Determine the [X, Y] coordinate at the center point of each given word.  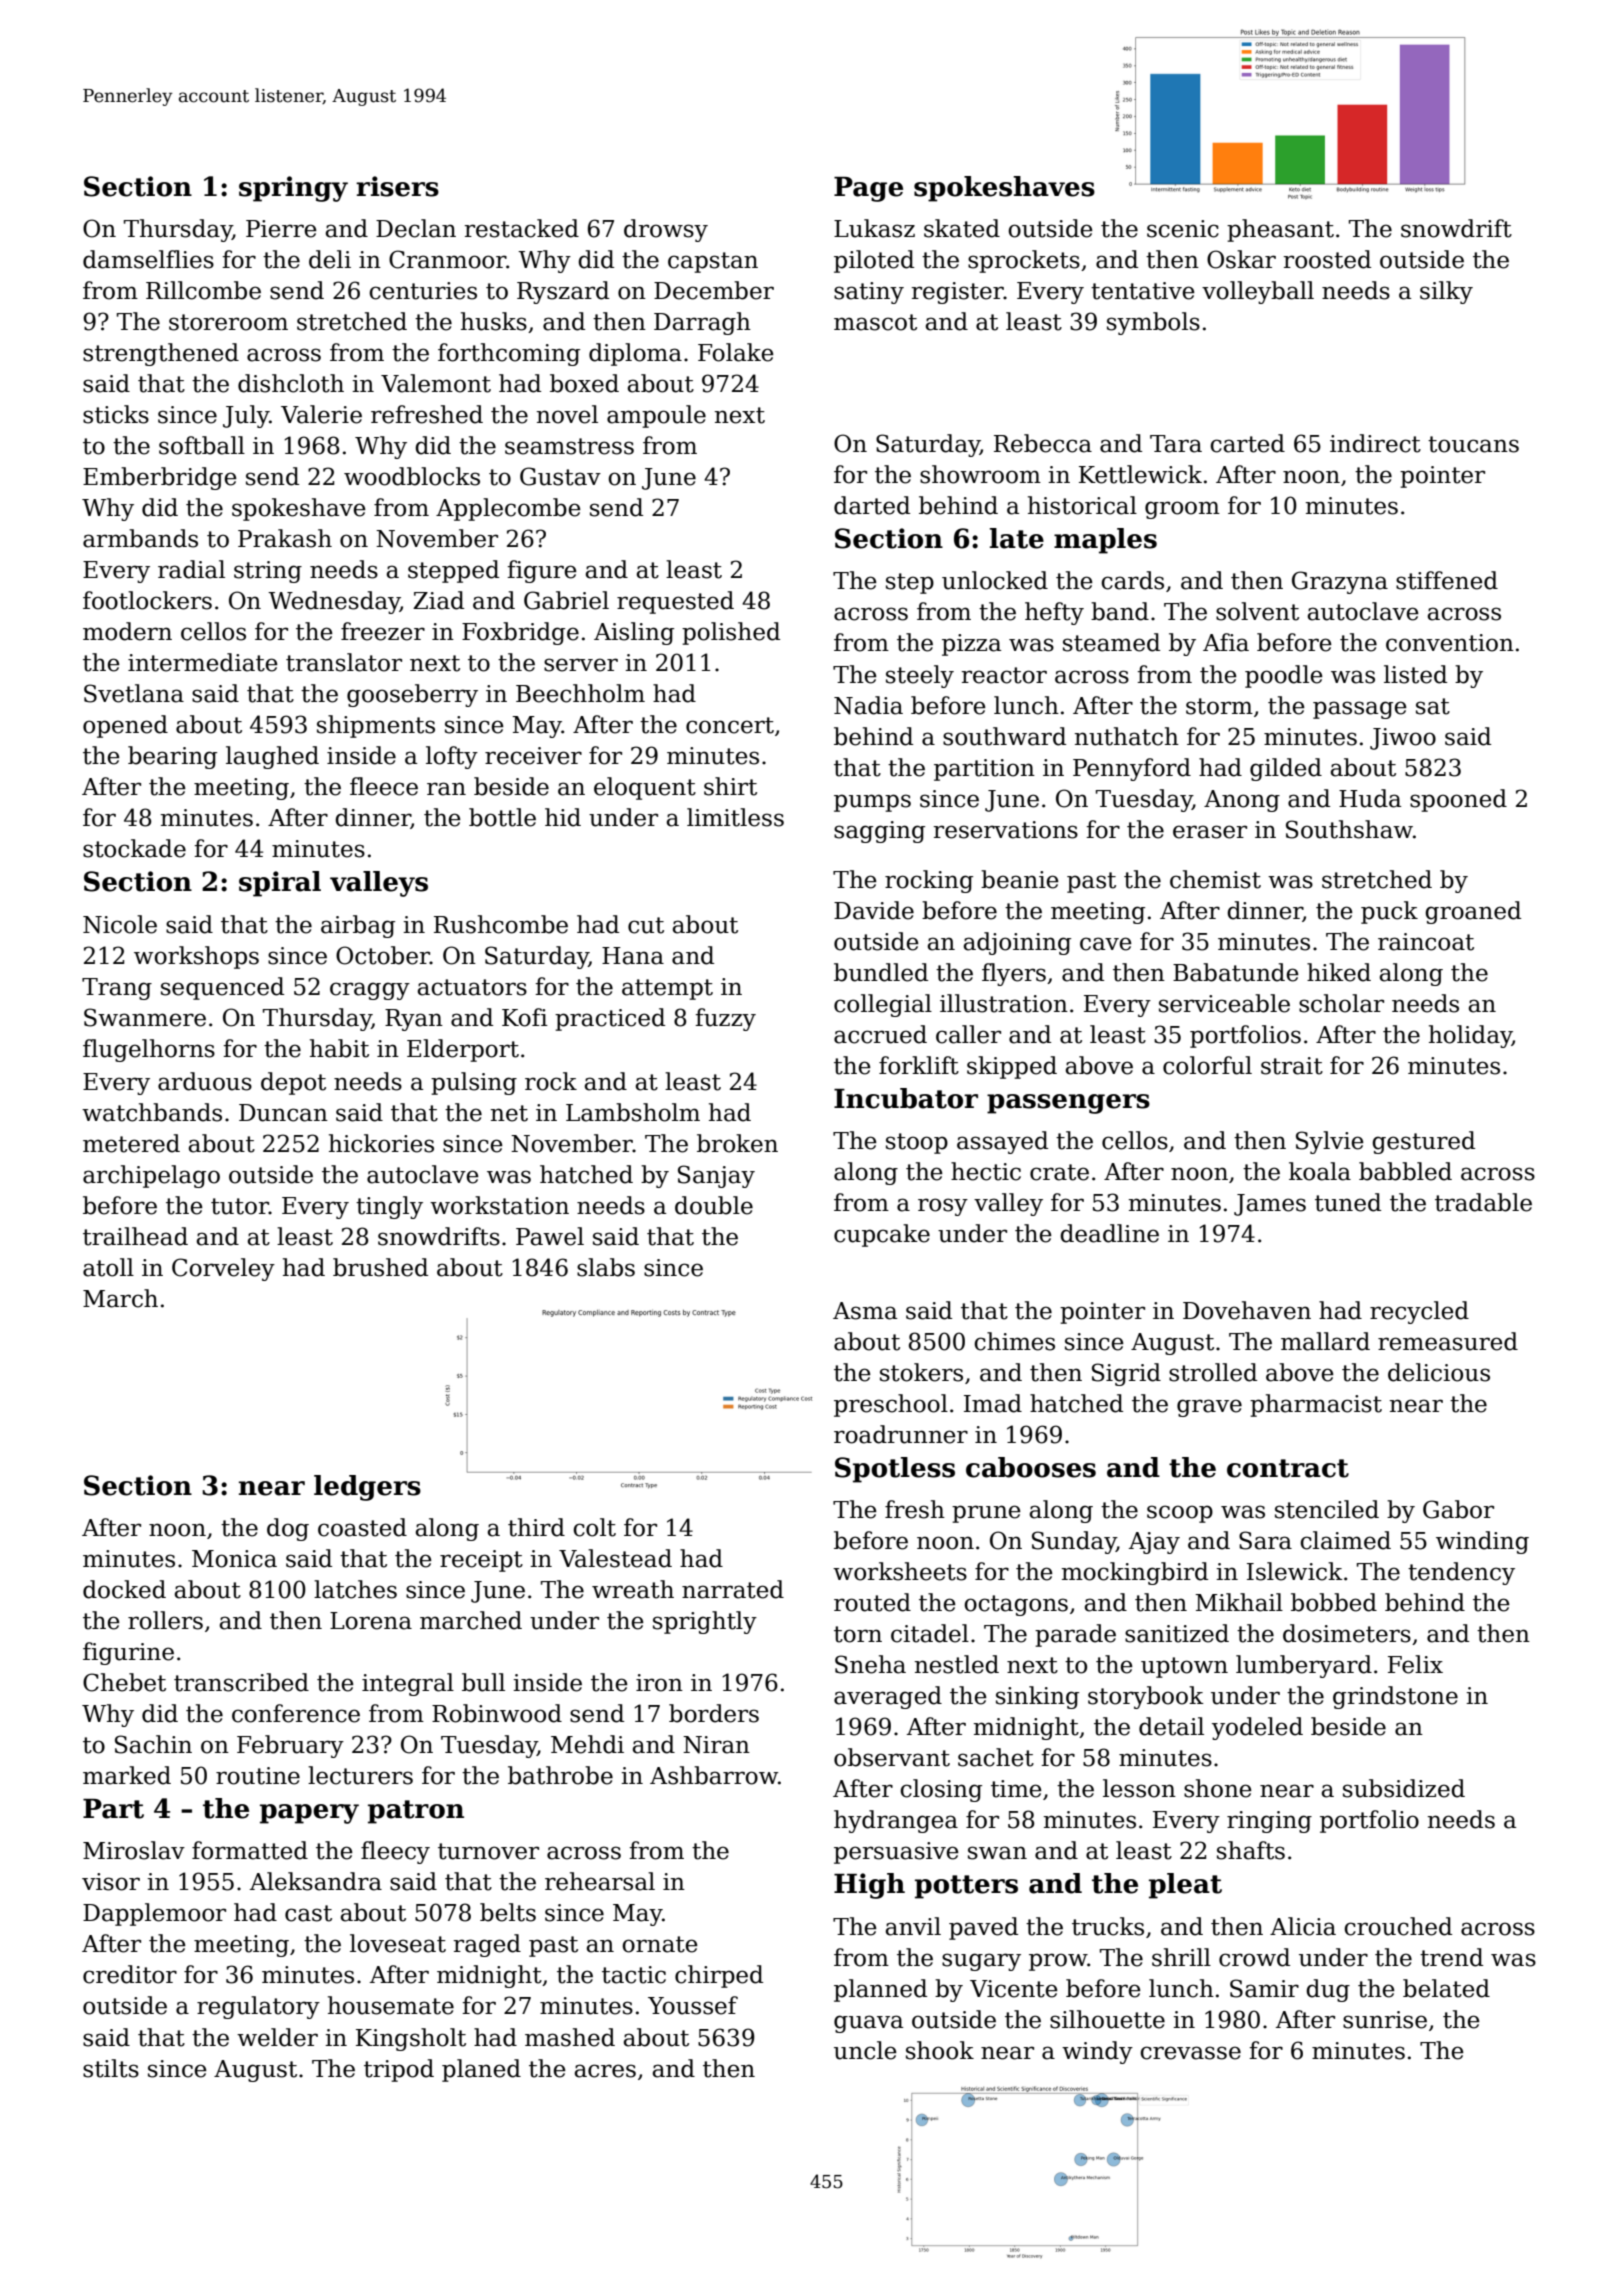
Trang [117, 989]
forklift [919, 1065]
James [1270, 1205]
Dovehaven [1247, 1310]
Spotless [895, 1470]
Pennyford [1132, 769]
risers [397, 186]
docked [124, 1589]
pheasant [1280, 230]
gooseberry [412, 695]
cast [308, 1913]
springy [293, 189]
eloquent [645, 788]
